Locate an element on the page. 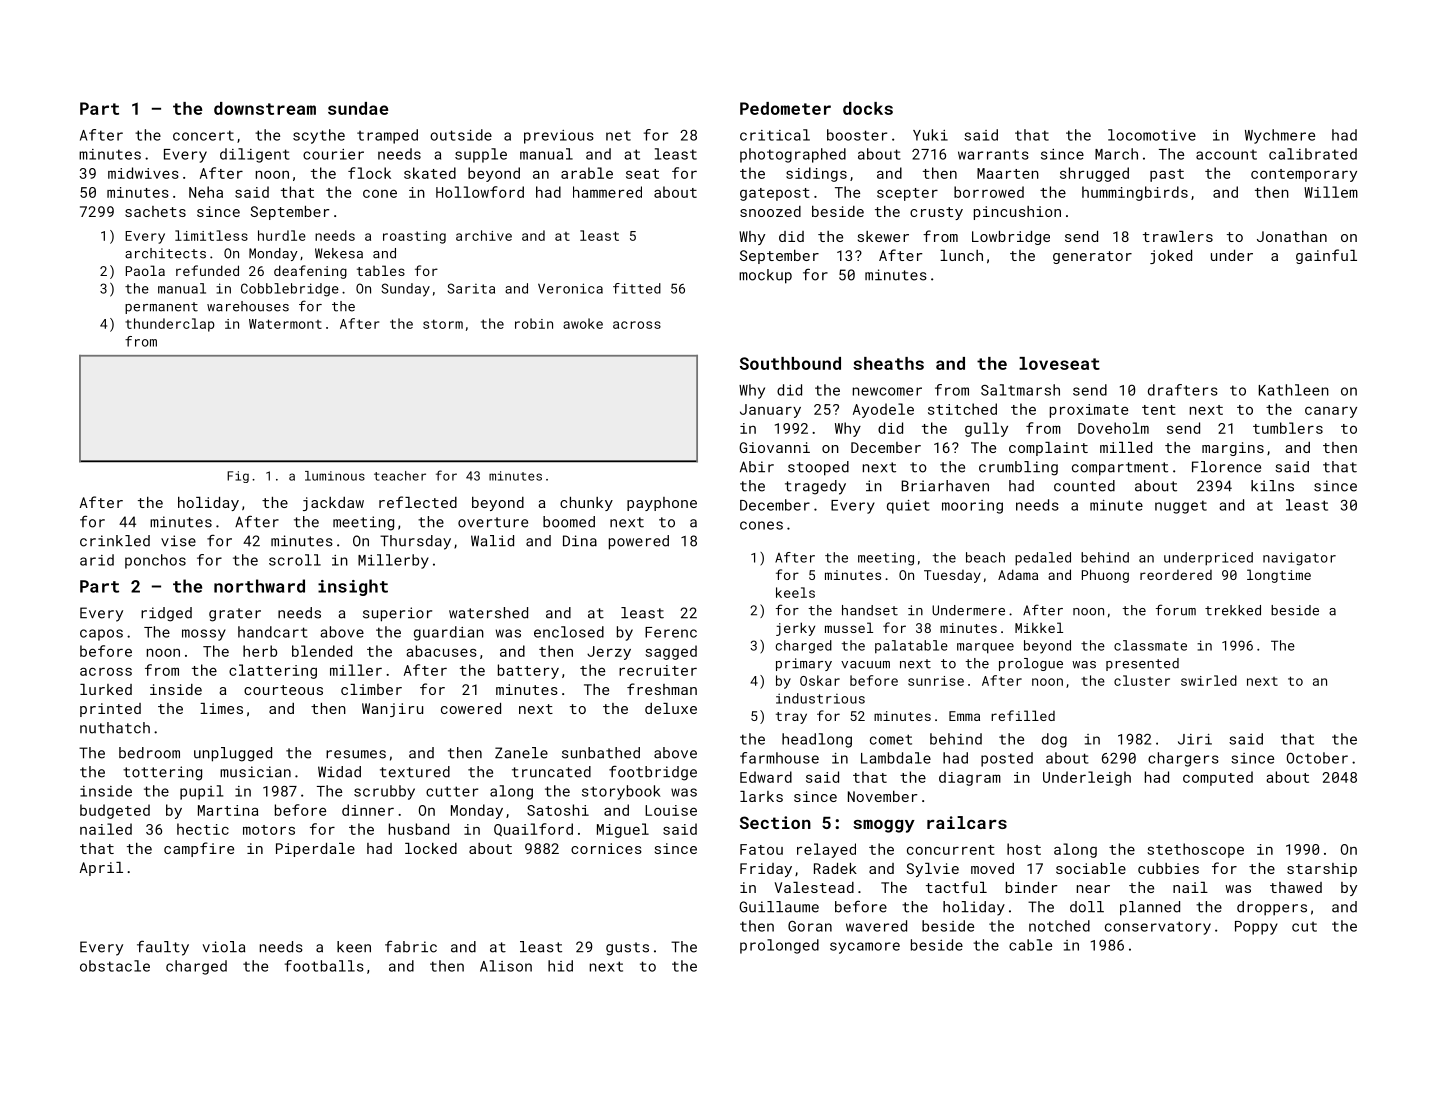 Image resolution: width=1437 pixels, height=1110 pixels. capos is located at coordinates (101, 635).
